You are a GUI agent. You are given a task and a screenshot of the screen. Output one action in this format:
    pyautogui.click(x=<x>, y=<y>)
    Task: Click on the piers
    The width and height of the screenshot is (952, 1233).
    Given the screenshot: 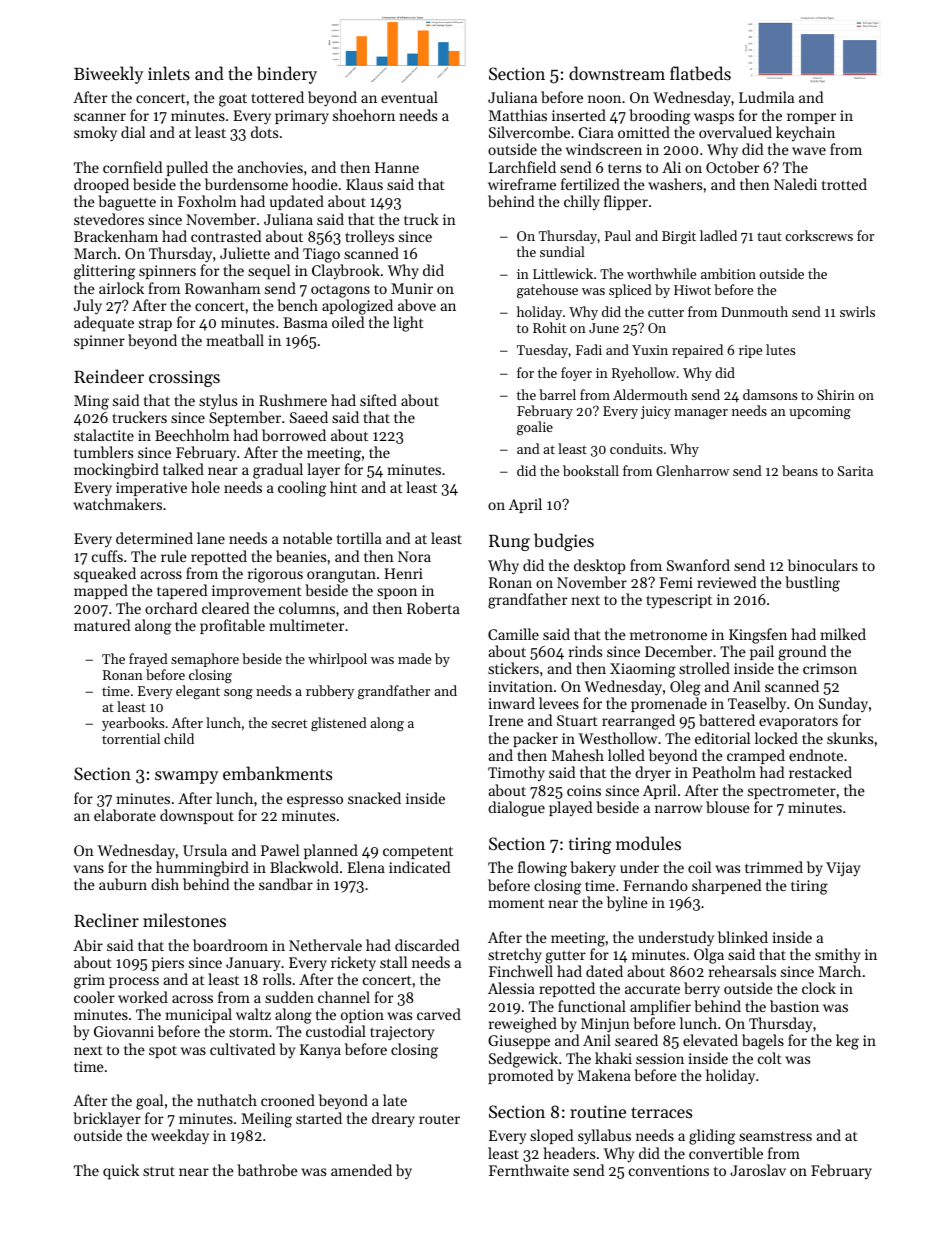 What is the action you would take?
    pyautogui.click(x=168, y=964)
